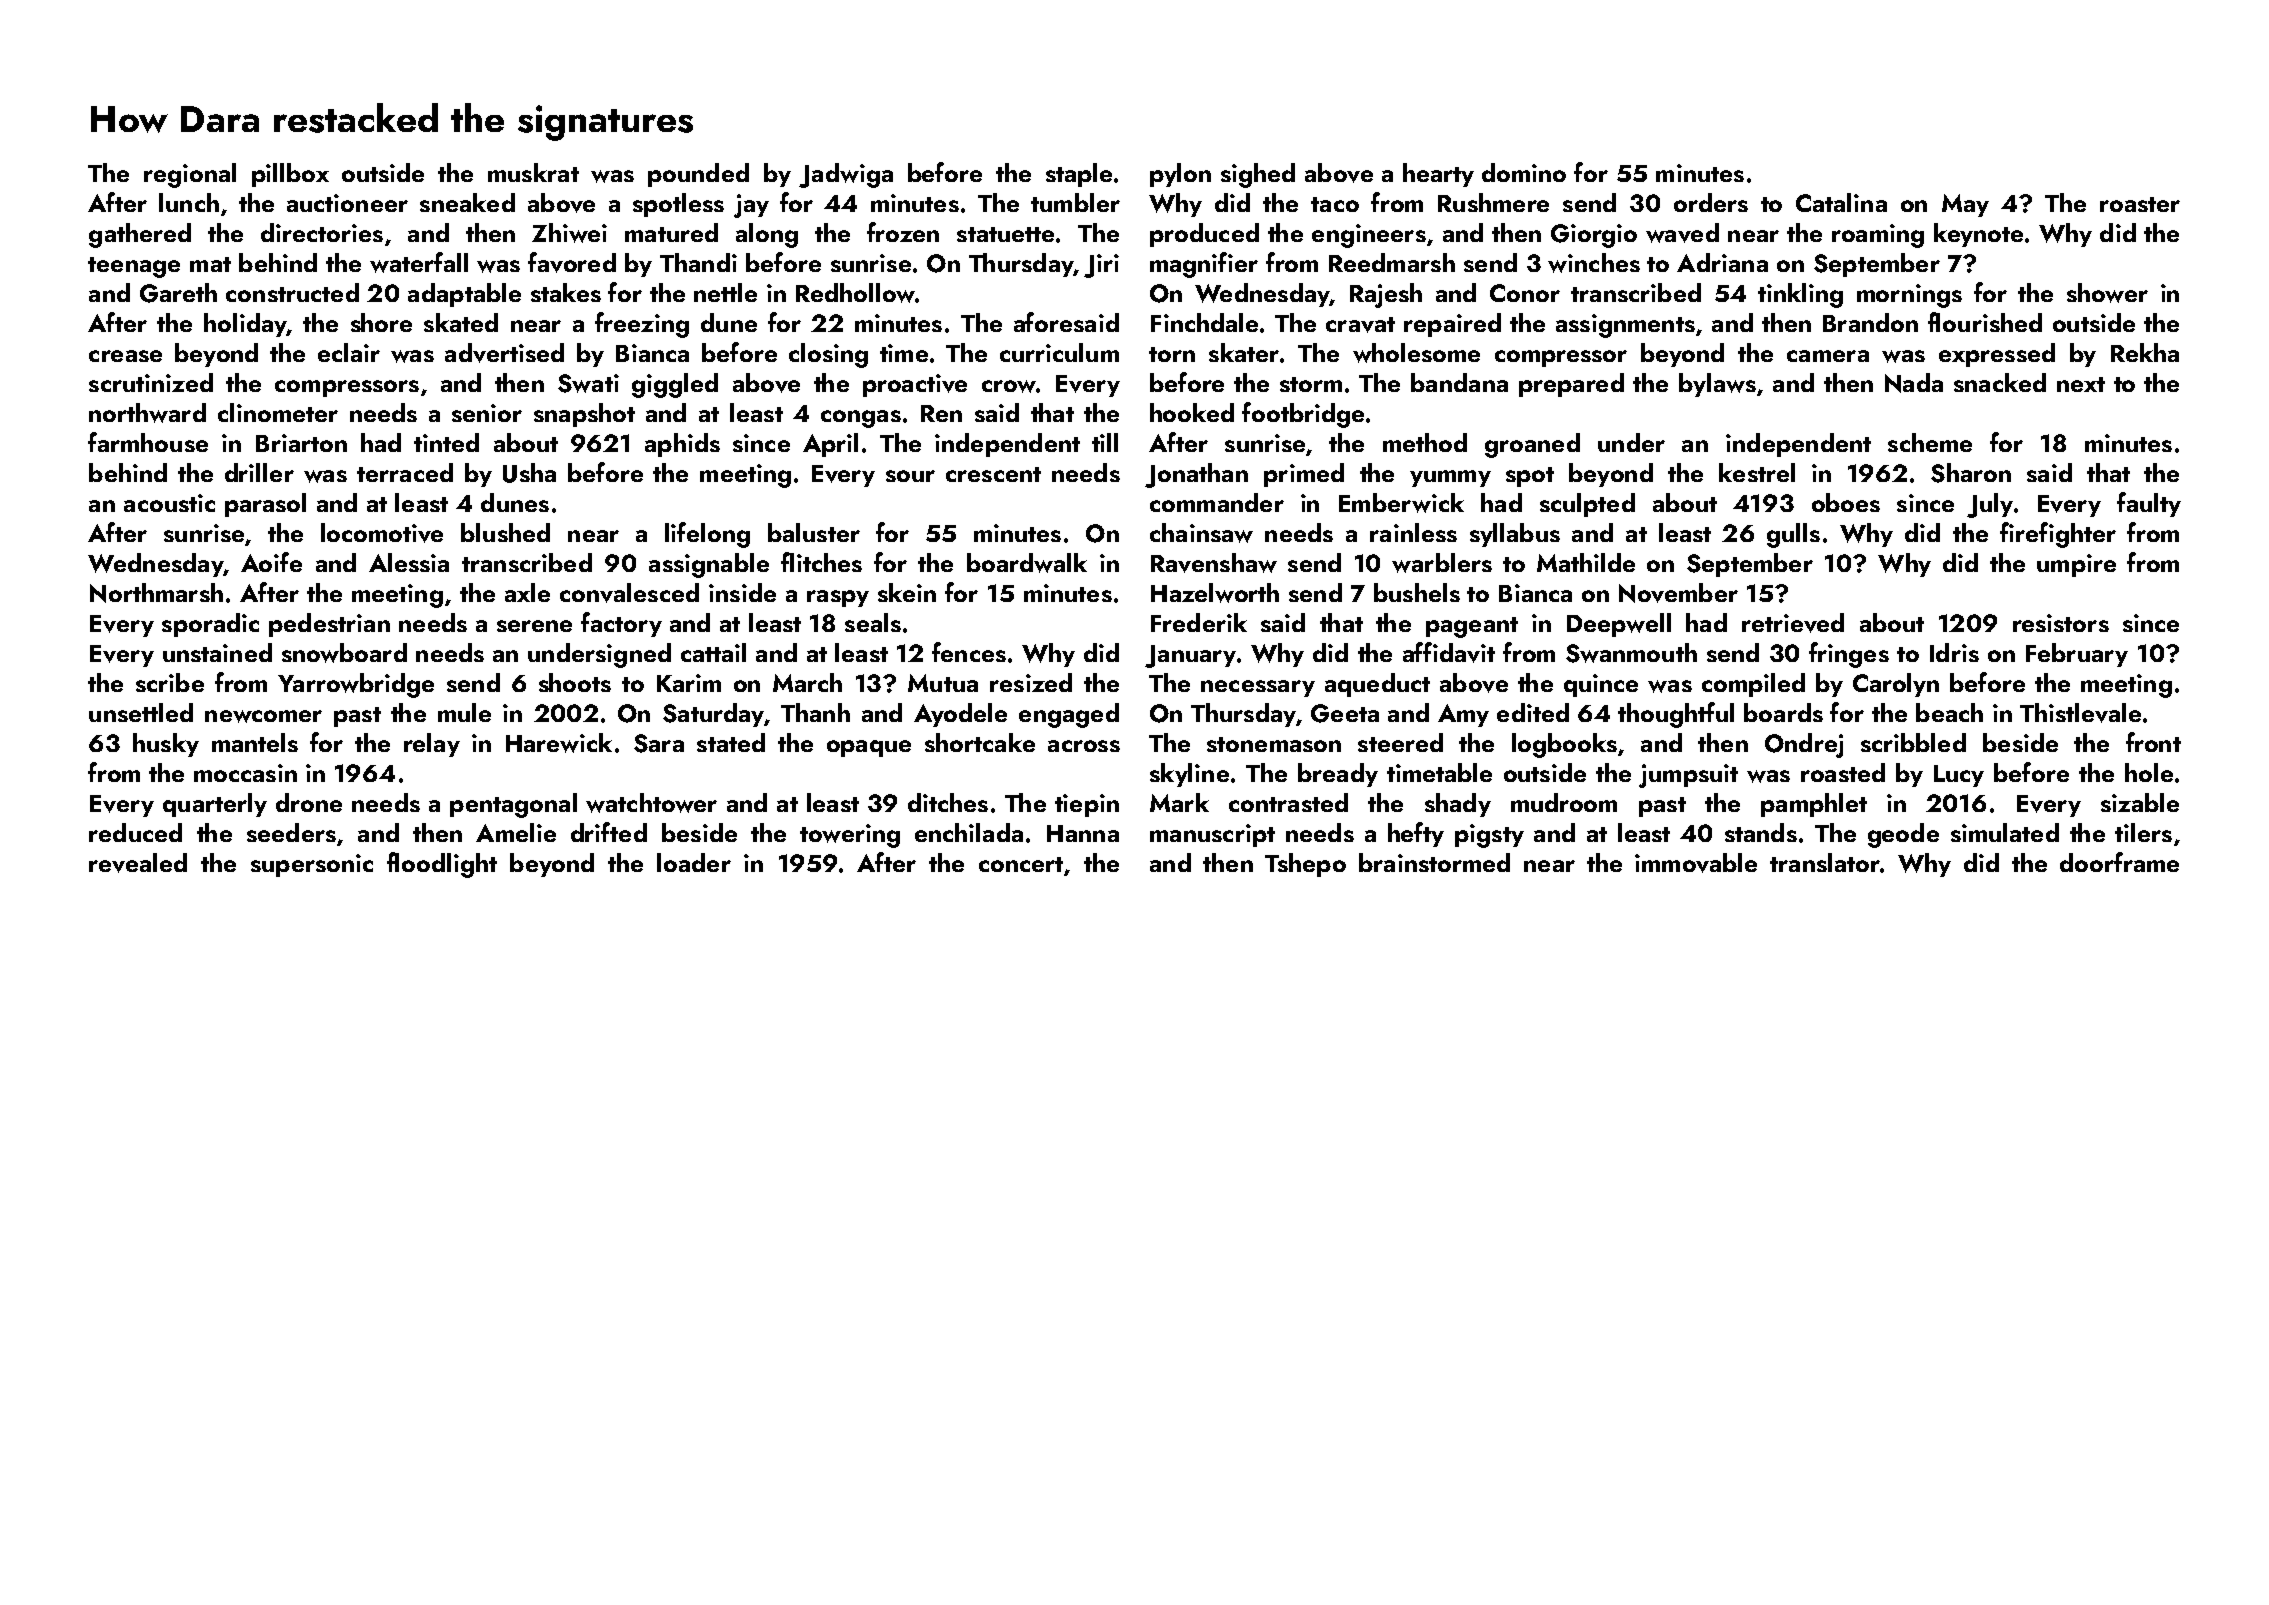  I want to click on revealed, so click(138, 863).
